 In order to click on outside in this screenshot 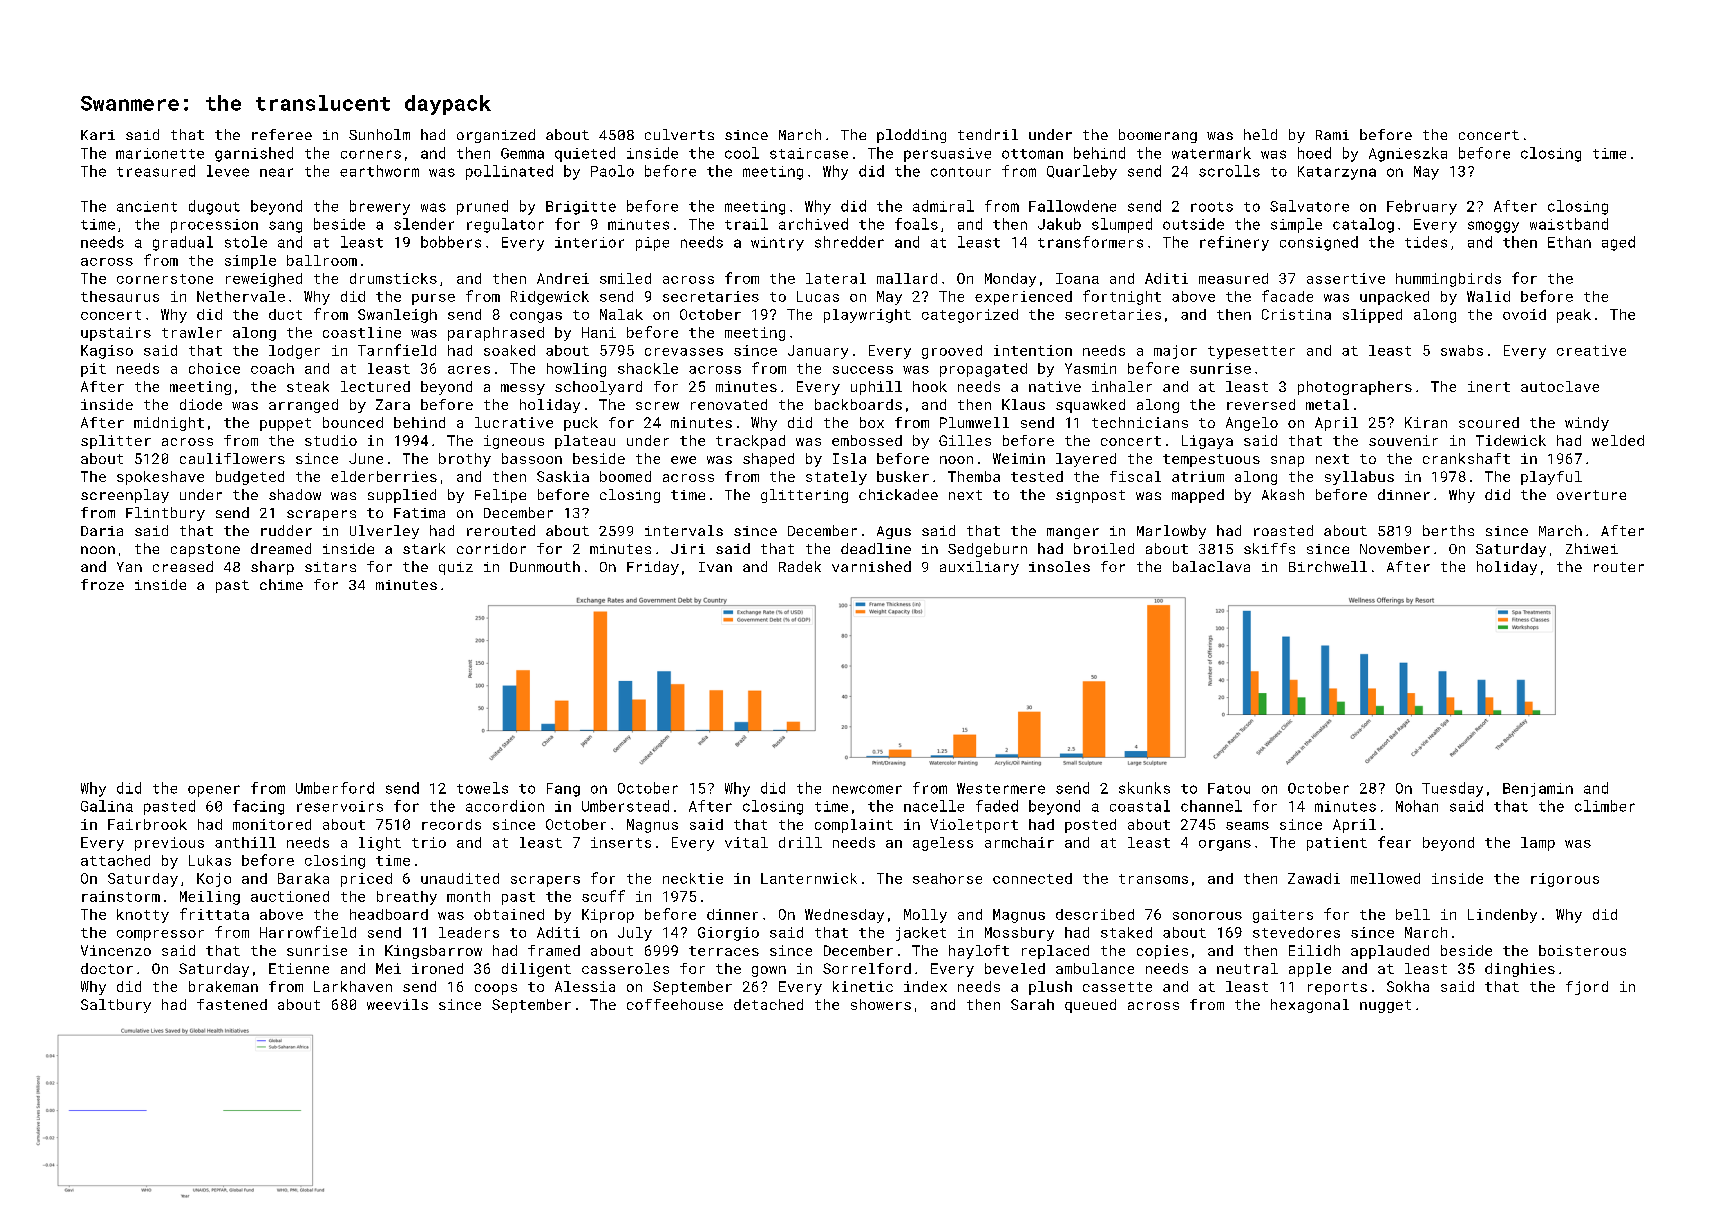, I will do `click(1193, 224)`.
